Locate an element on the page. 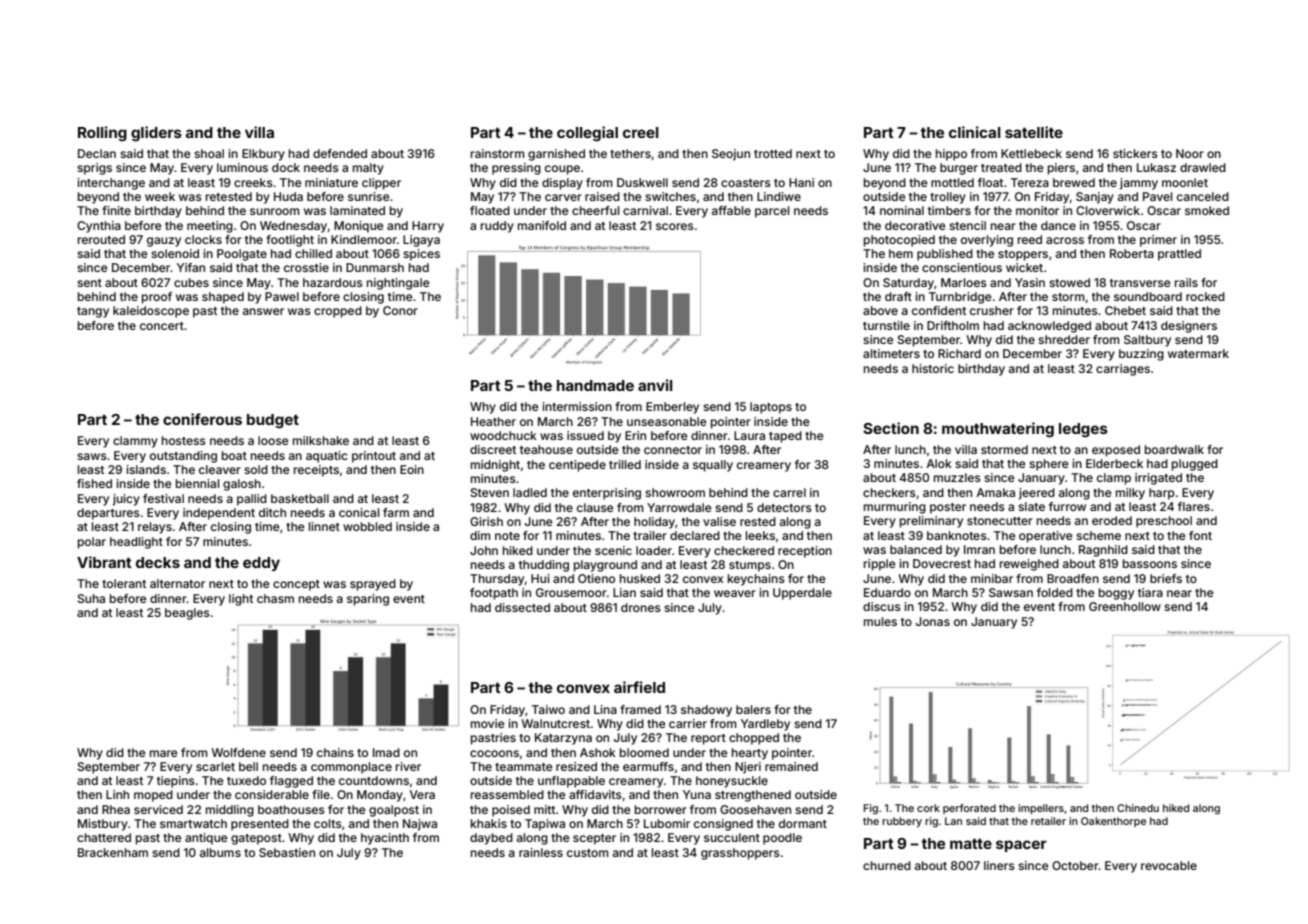 The width and height of the page is (1308, 924). Brackenham is located at coordinates (113, 852).
